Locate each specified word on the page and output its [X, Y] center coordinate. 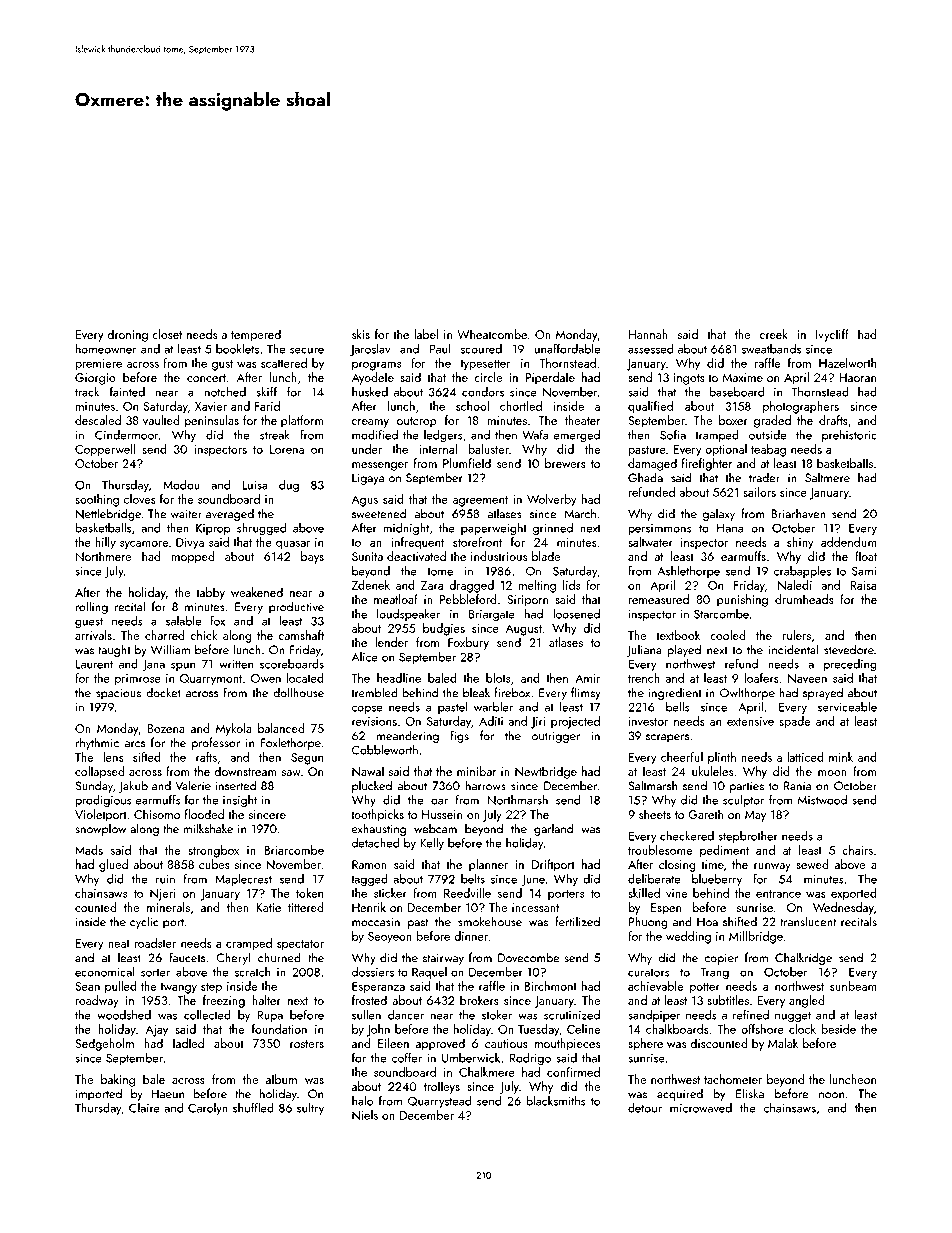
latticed [805, 757]
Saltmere [827, 477]
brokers [479, 1000]
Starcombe [721, 614]
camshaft [301, 635]
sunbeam [853, 986]
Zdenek [371, 585]
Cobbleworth [385, 750]
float [866, 556]
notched [225, 392]
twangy [178, 988]
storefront [477, 542]
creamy [370, 423]
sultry [310, 1109]
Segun [307, 759]
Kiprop [213, 529]
